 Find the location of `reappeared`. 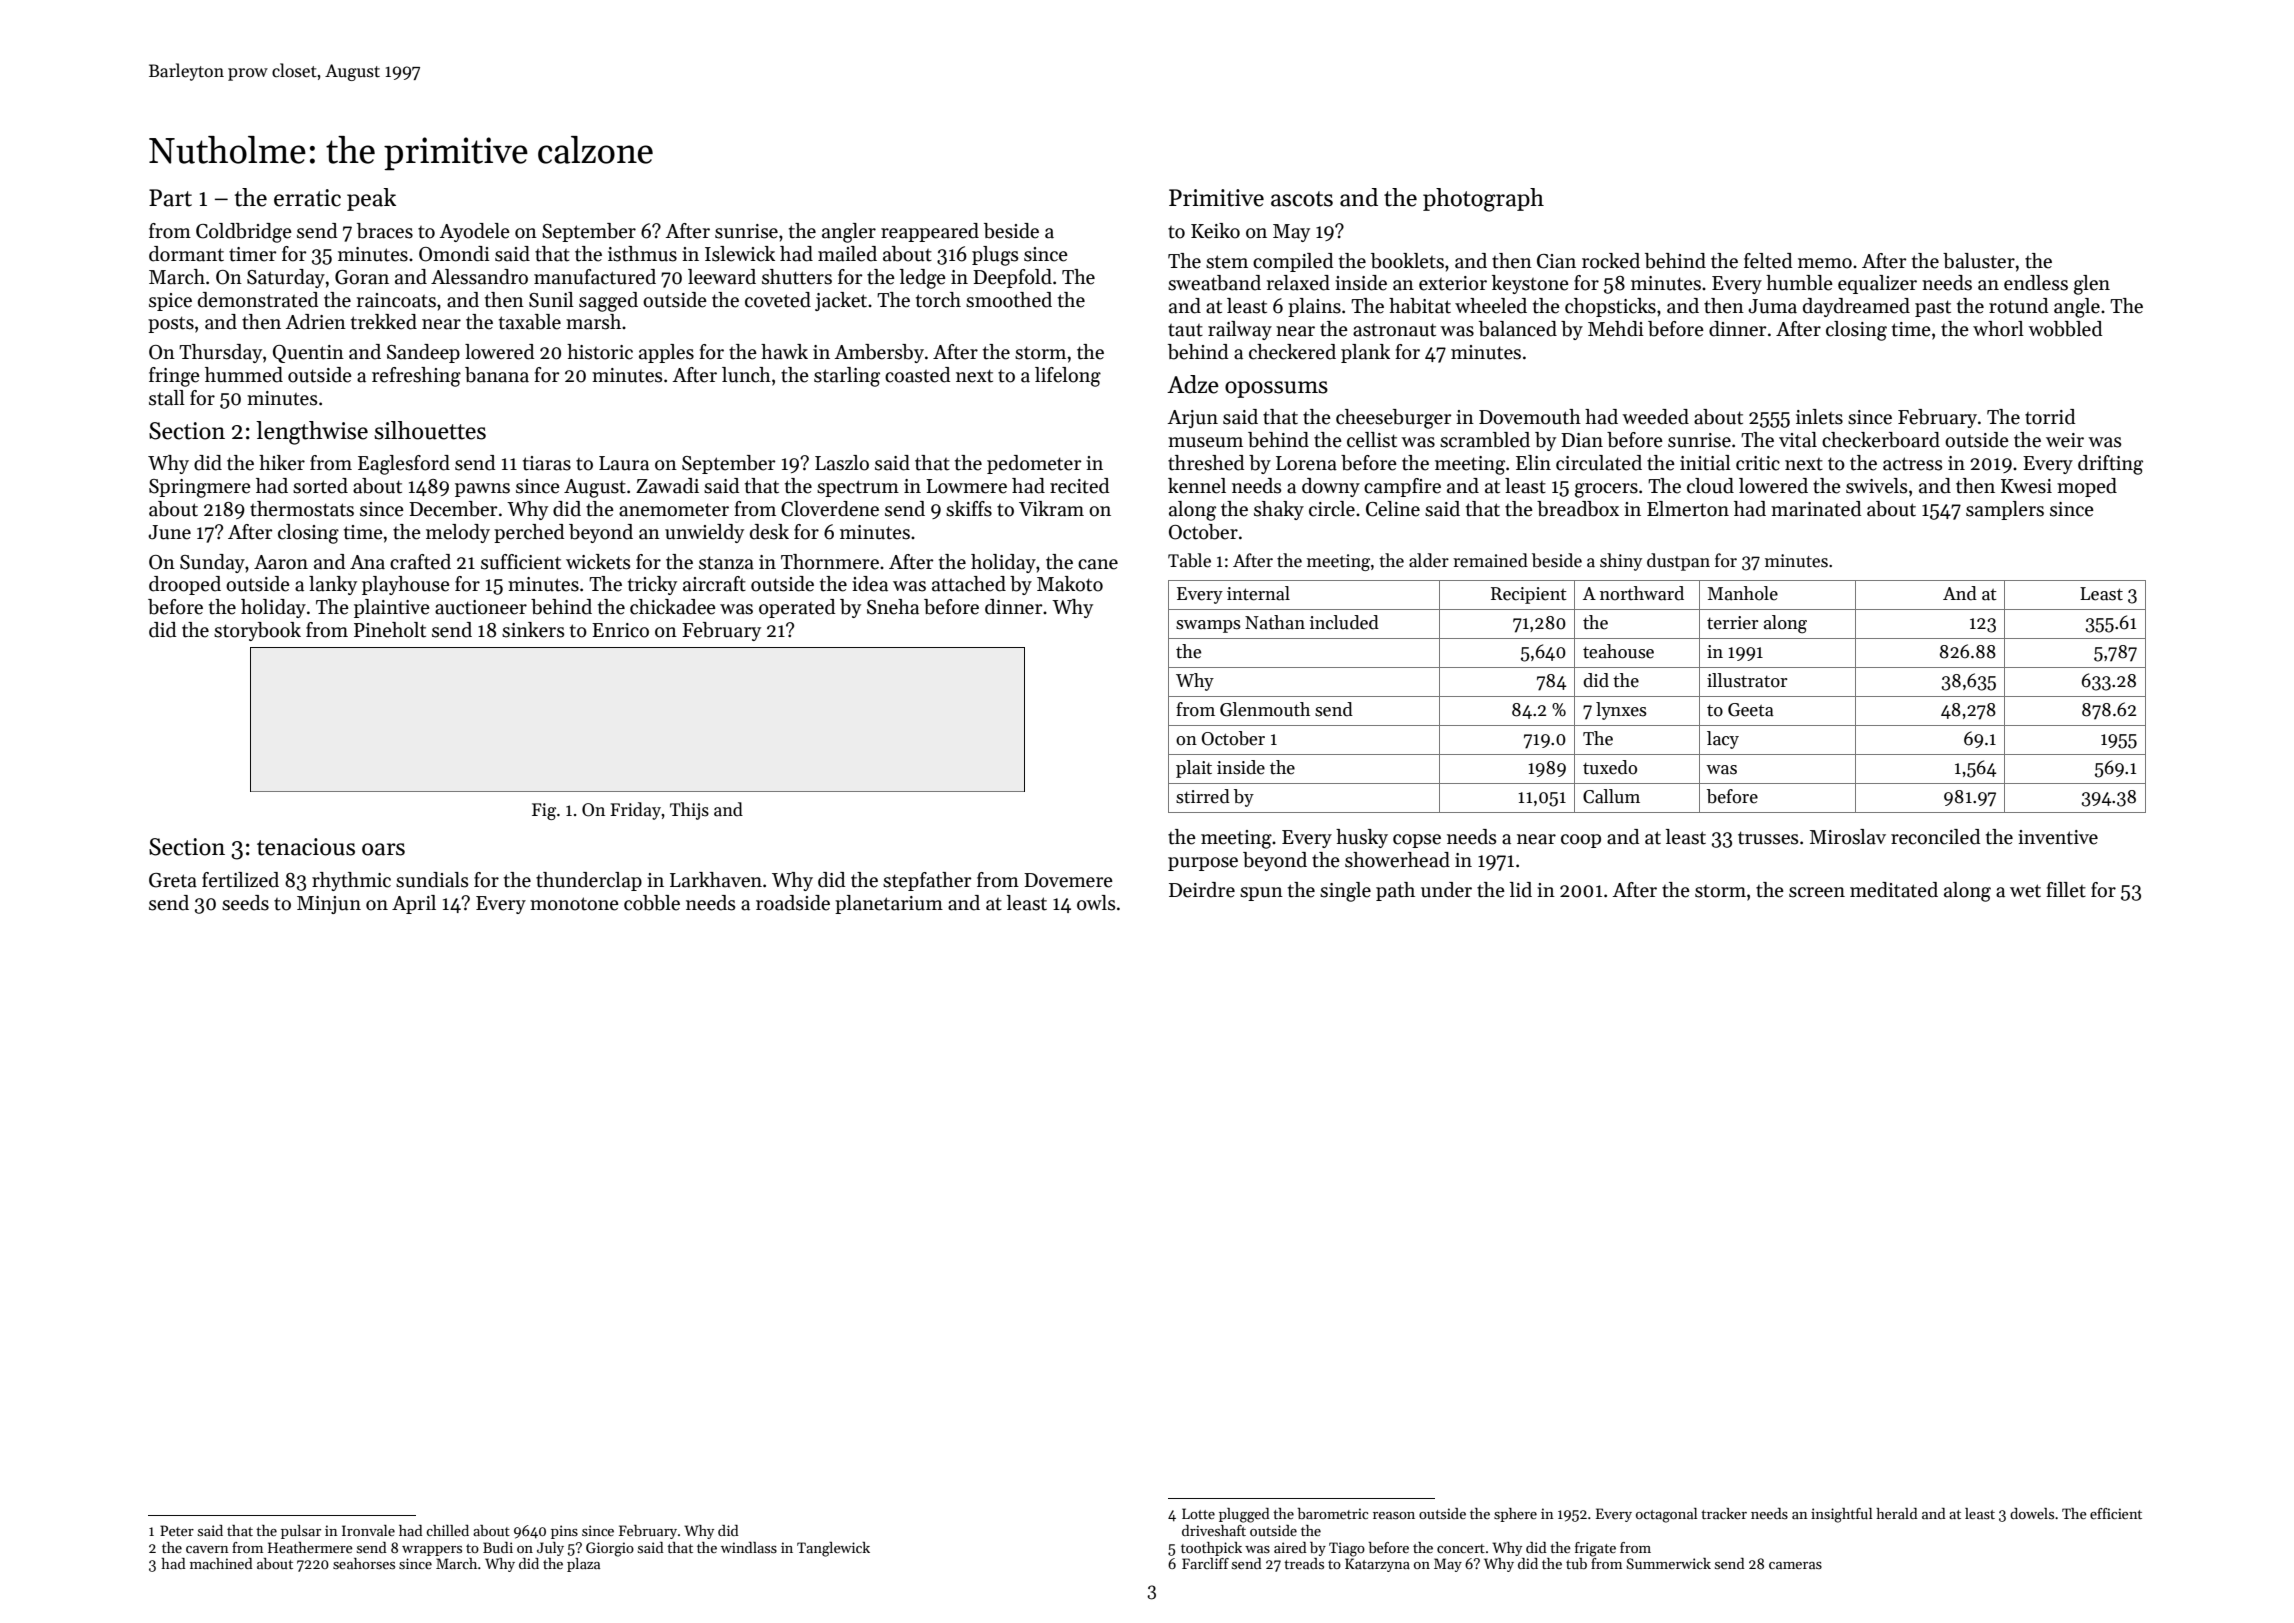

reappeared is located at coordinates (930, 232).
